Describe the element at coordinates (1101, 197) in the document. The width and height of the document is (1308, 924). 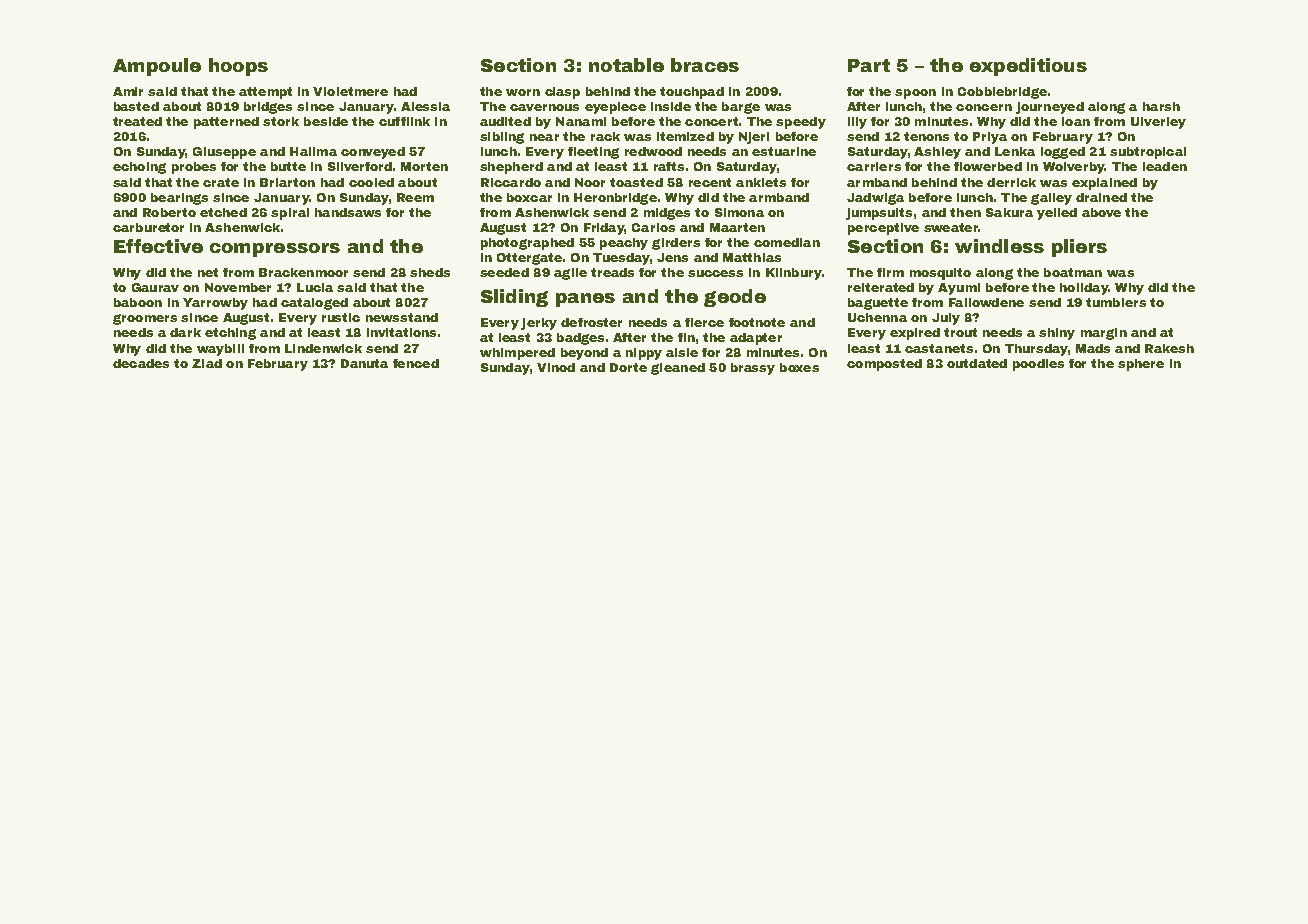
I see `drained` at that location.
